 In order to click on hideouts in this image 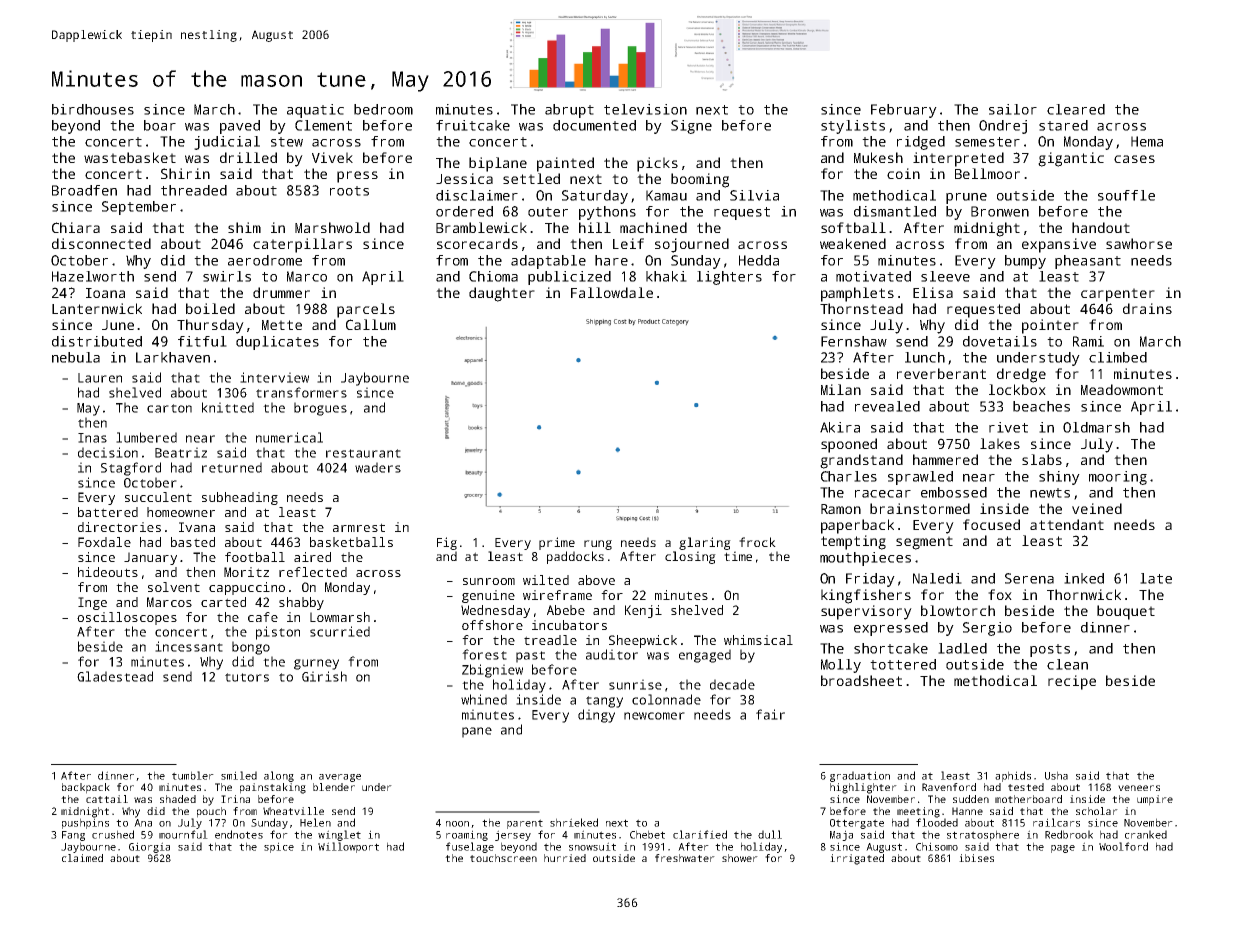, I will do `click(108, 572)`.
